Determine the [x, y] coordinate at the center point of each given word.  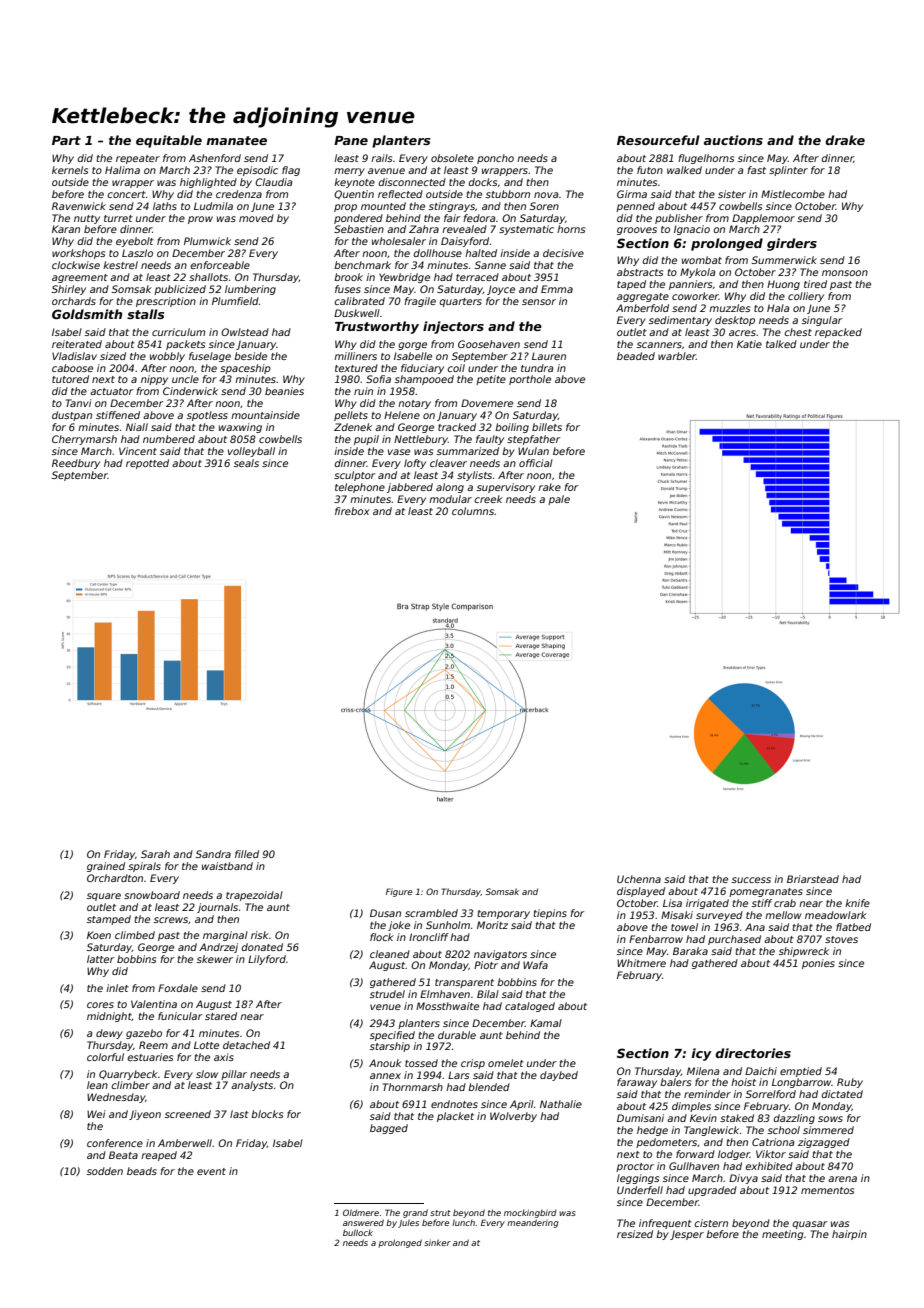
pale [559, 500]
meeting [783, 1235]
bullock [358, 1232]
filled [247, 854]
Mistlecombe [793, 194]
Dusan [385, 913]
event [211, 1171]
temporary [503, 914]
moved [256, 218]
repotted [147, 464]
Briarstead [813, 879]
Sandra [213, 854]
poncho [495, 159]
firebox [352, 511]
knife [857, 903]
